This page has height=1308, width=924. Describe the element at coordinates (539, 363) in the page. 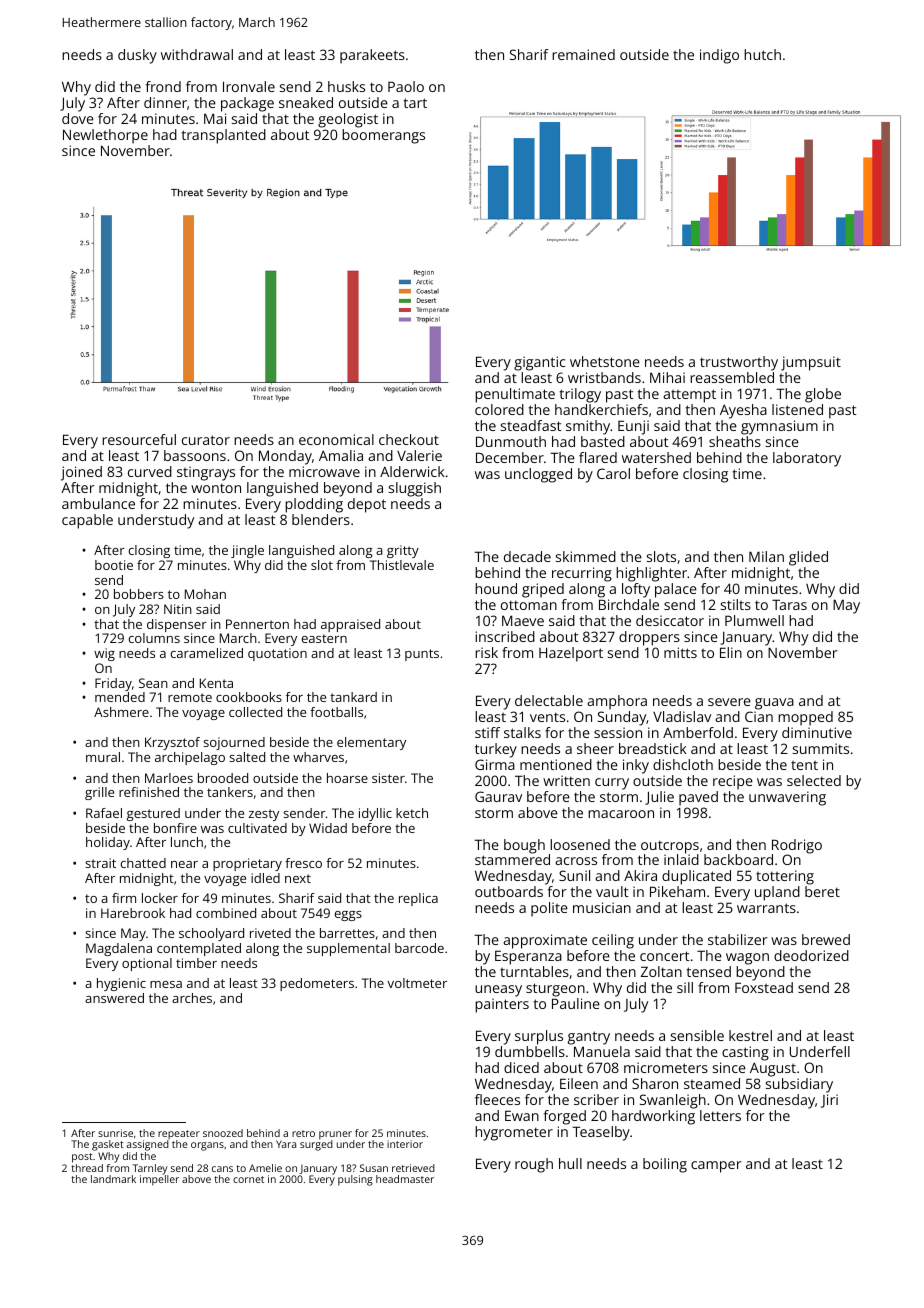

I see `gigantic` at that location.
